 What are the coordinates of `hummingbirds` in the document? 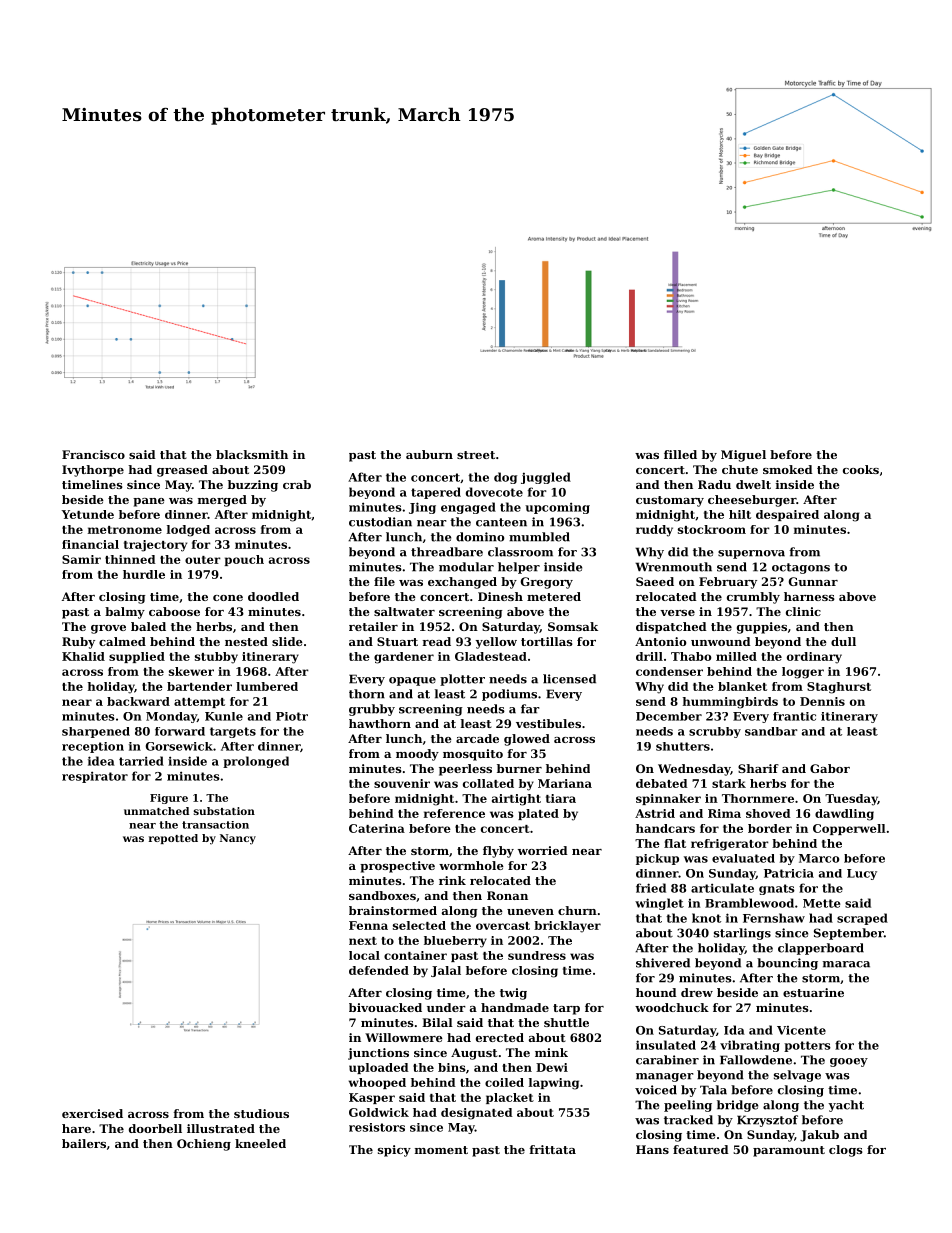 It's located at (730, 703).
